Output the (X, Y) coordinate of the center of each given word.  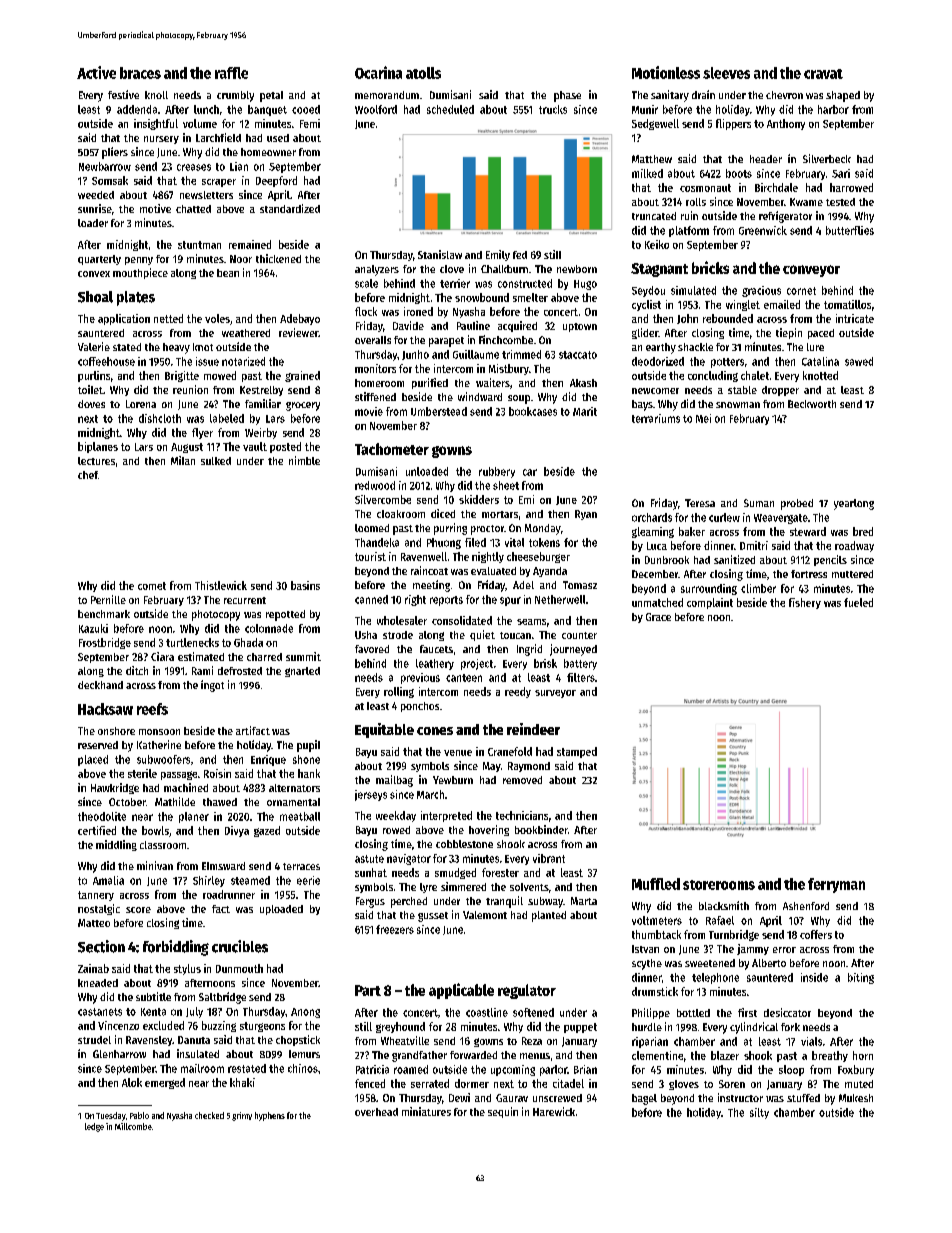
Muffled (656, 884)
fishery (805, 603)
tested (840, 202)
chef (88, 475)
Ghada (248, 642)
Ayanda (550, 572)
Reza (532, 1041)
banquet (267, 110)
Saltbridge (222, 998)
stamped (577, 752)
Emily (498, 255)
